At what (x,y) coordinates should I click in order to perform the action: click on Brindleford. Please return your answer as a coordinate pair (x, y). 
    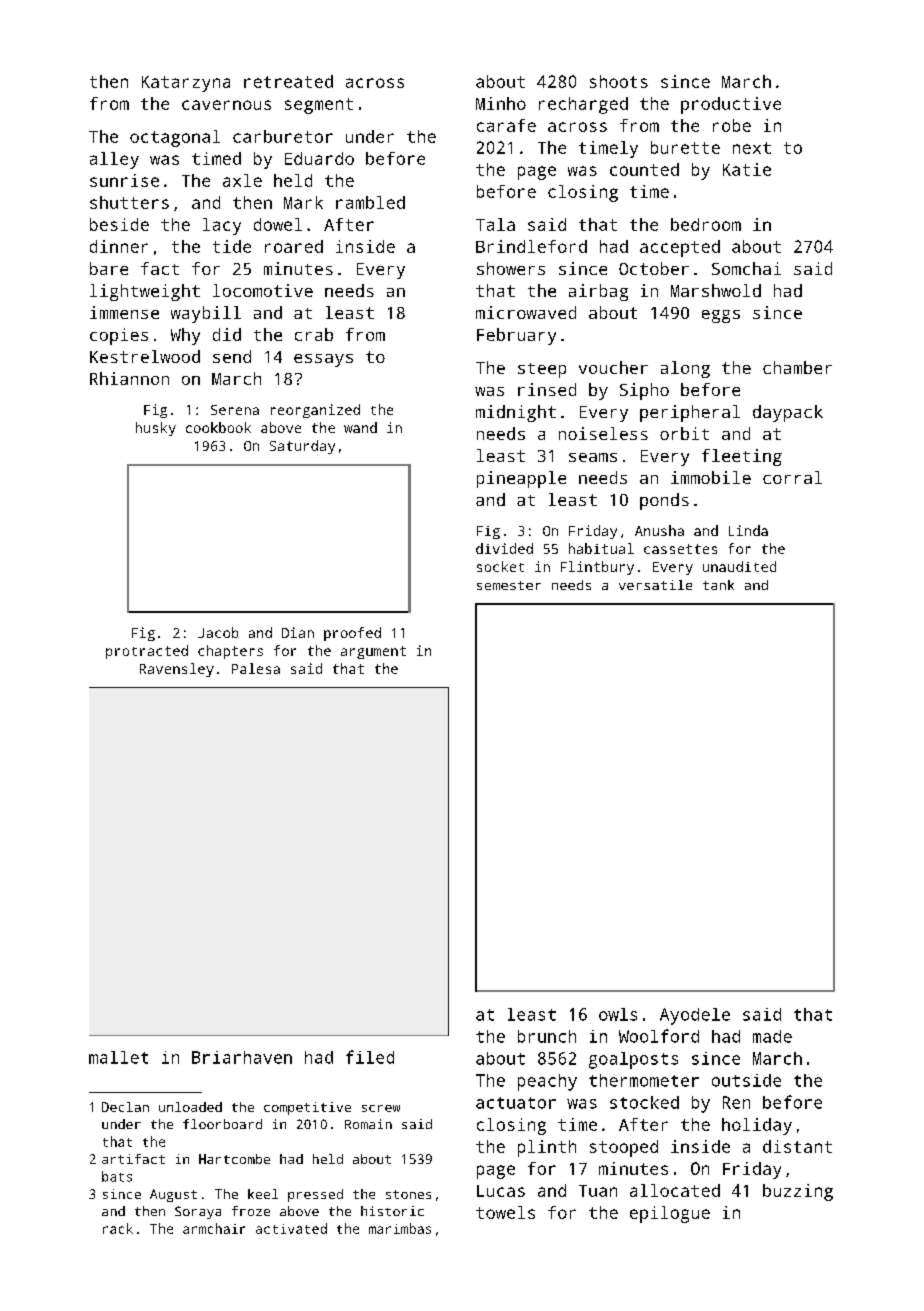
    Looking at the image, I should click on (531, 246).
